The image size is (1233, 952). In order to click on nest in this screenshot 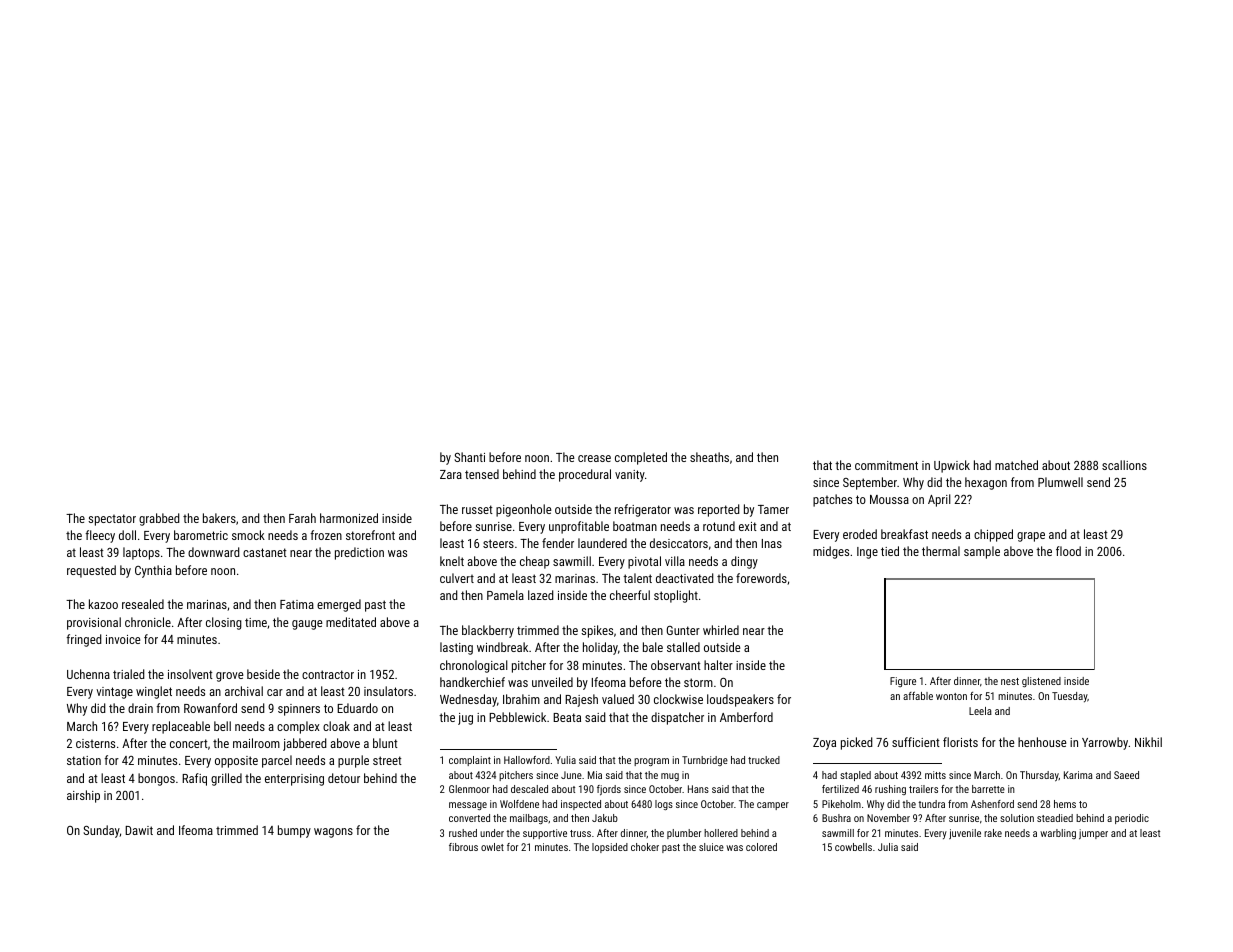, I will do `click(1010, 681)`.
